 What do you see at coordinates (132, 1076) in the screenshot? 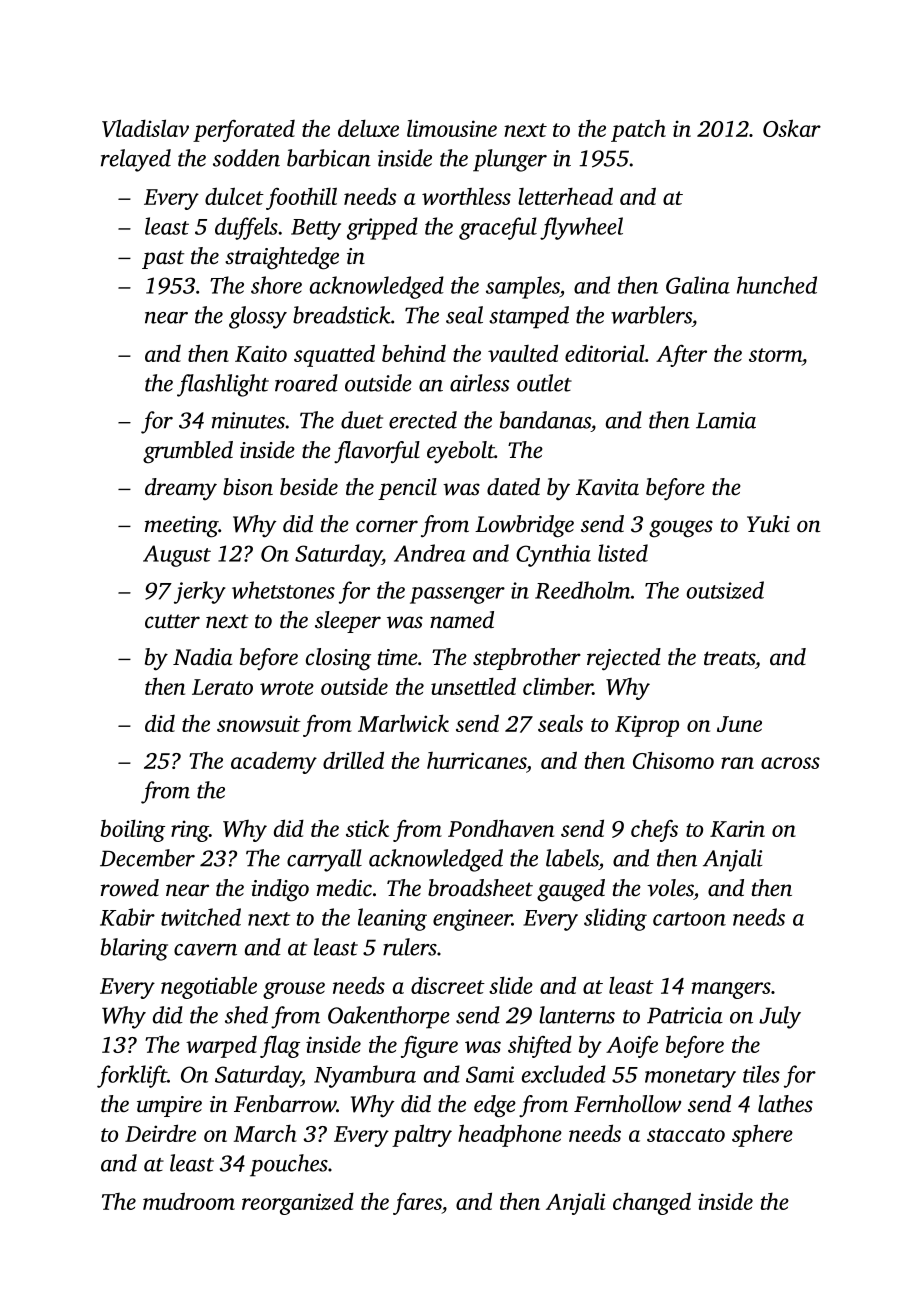
I see `forklift` at bounding box center [132, 1076].
